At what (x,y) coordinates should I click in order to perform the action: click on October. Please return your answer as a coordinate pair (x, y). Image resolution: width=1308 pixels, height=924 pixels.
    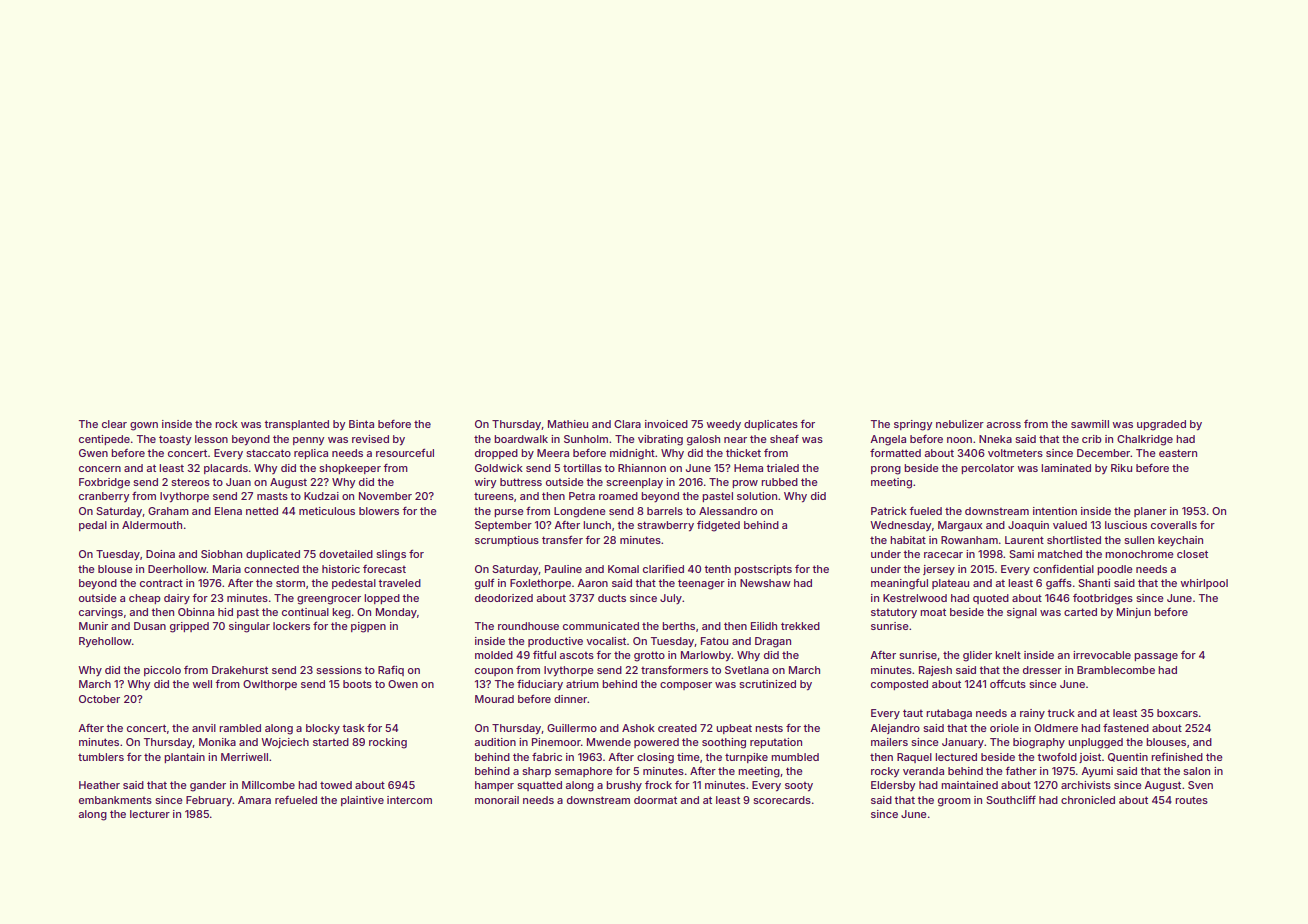
    Looking at the image, I should click on (99, 699).
